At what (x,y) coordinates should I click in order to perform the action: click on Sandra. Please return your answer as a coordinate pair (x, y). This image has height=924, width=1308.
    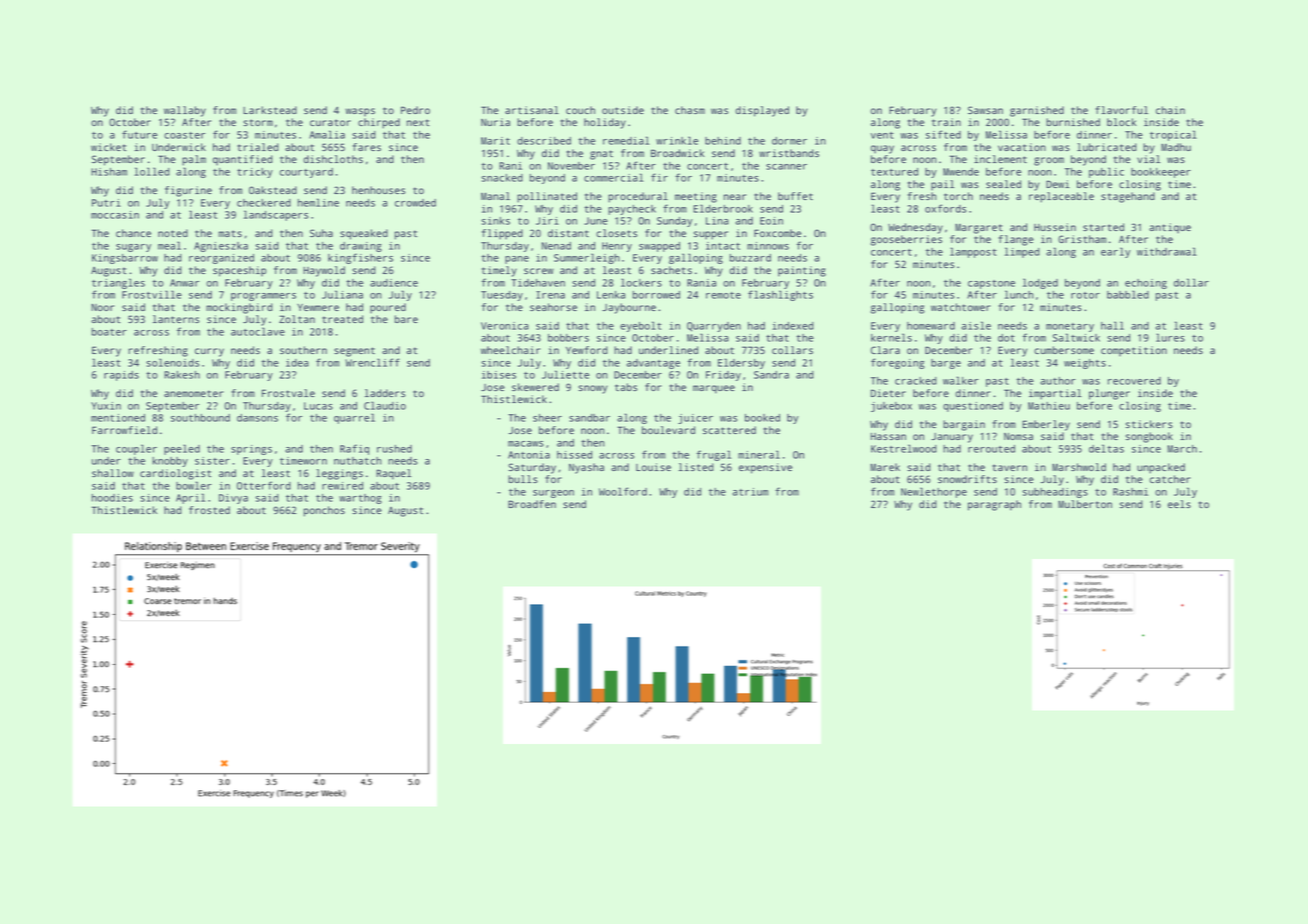
    Looking at the image, I should click on (771, 375).
